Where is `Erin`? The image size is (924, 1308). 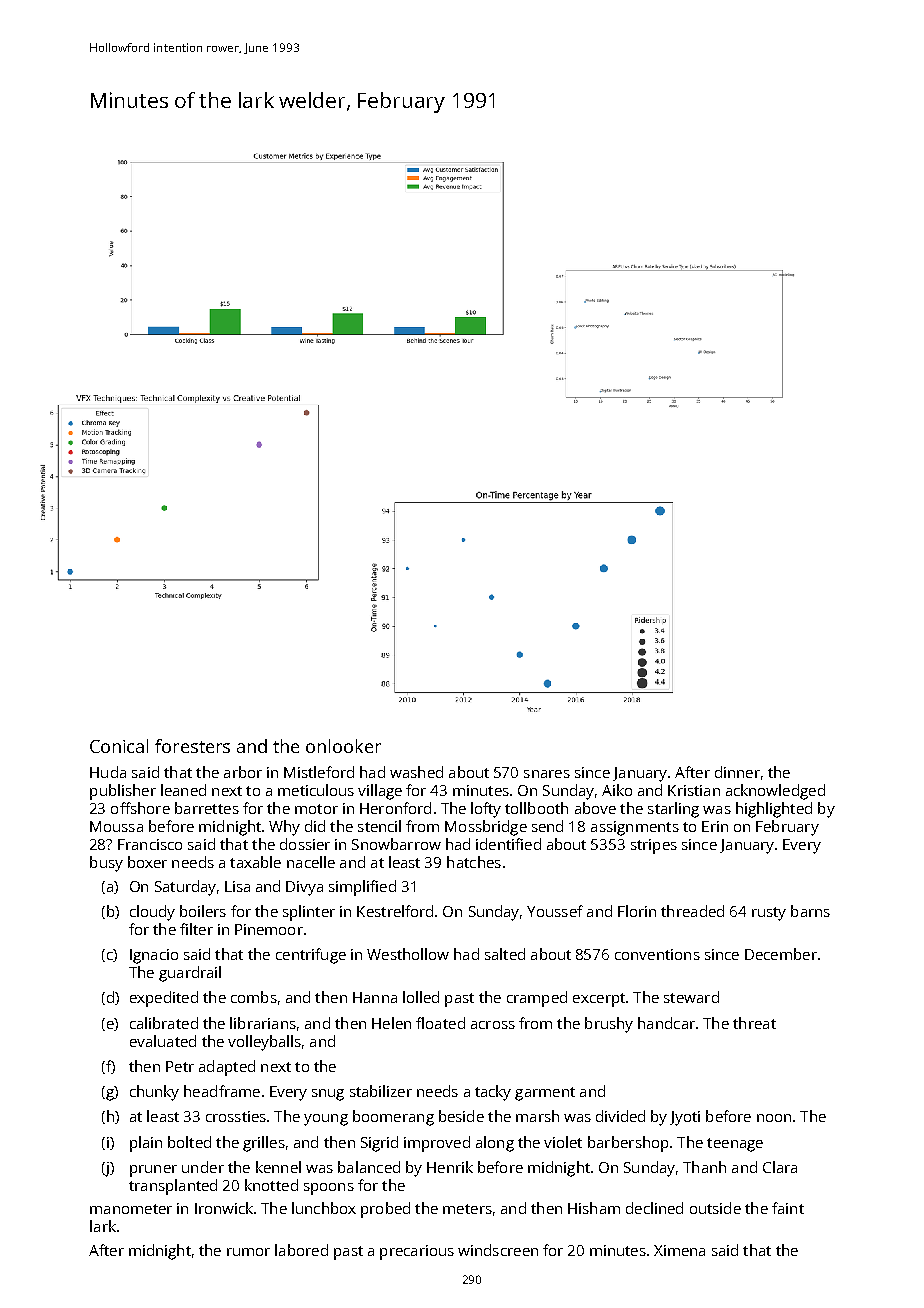
Erin is located at coordinates (715, 826).
